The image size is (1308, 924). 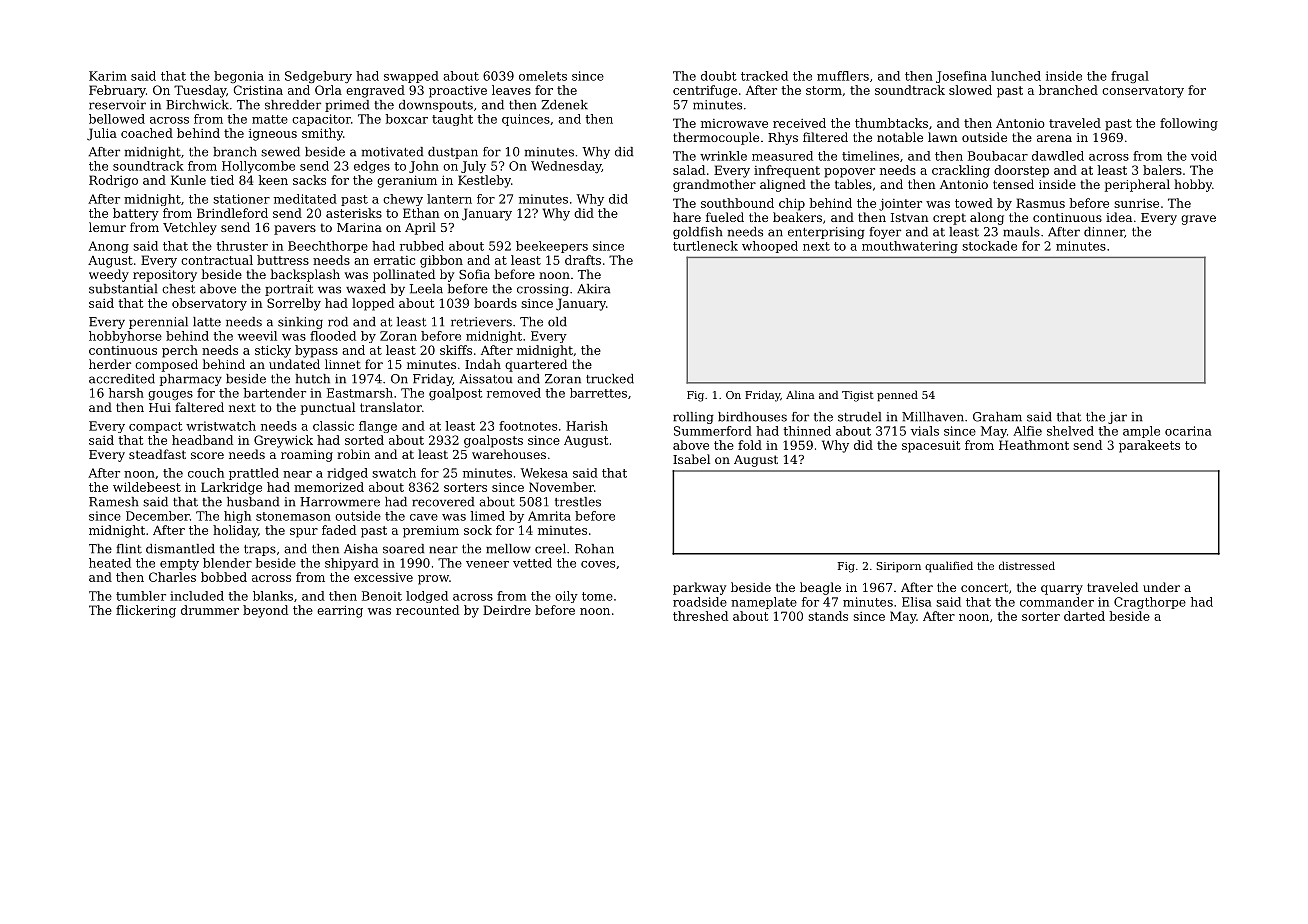 I want to click on balers, so click(x=1162, y=170).
